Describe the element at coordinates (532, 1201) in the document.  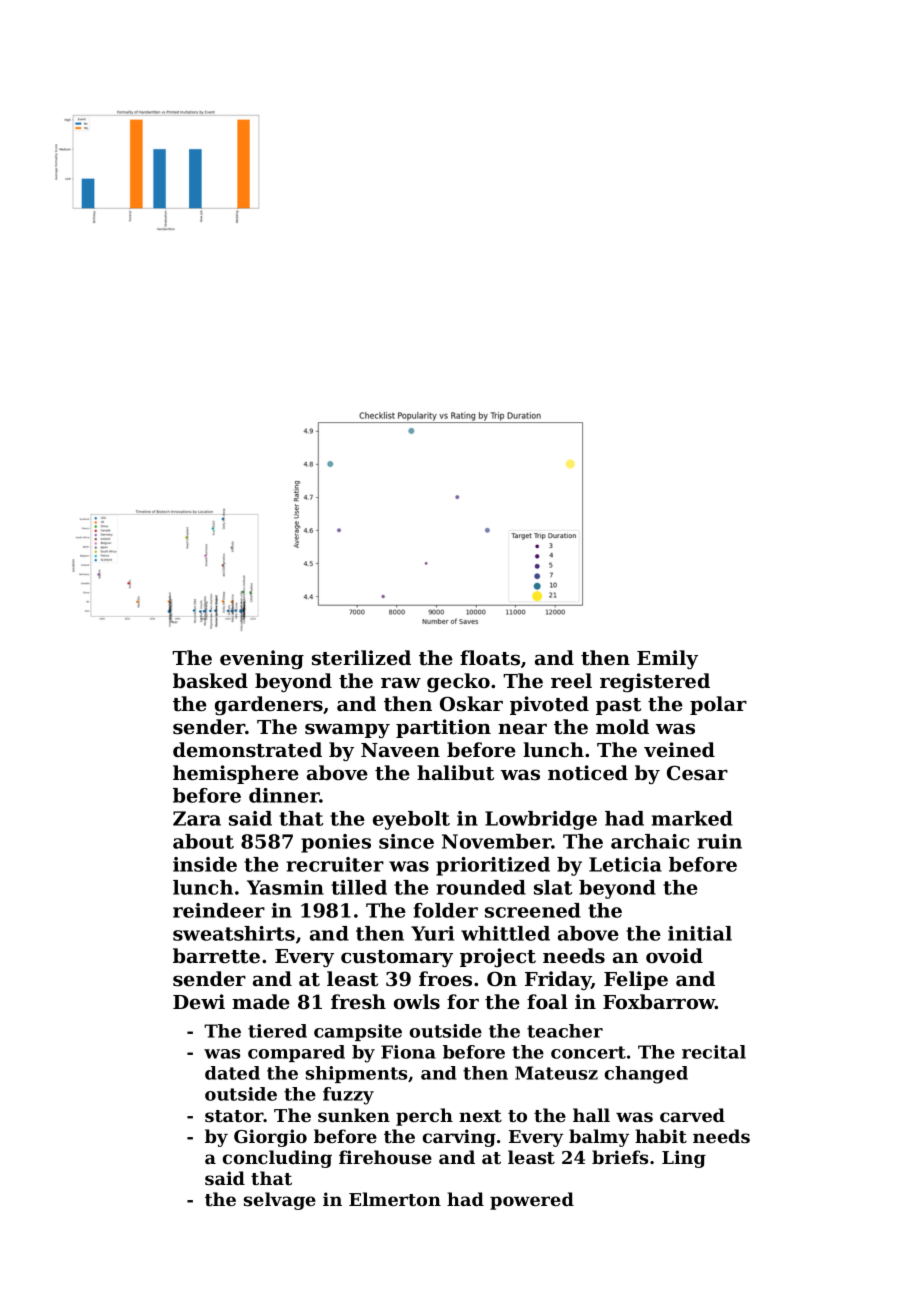
I see `powered` at that location.
